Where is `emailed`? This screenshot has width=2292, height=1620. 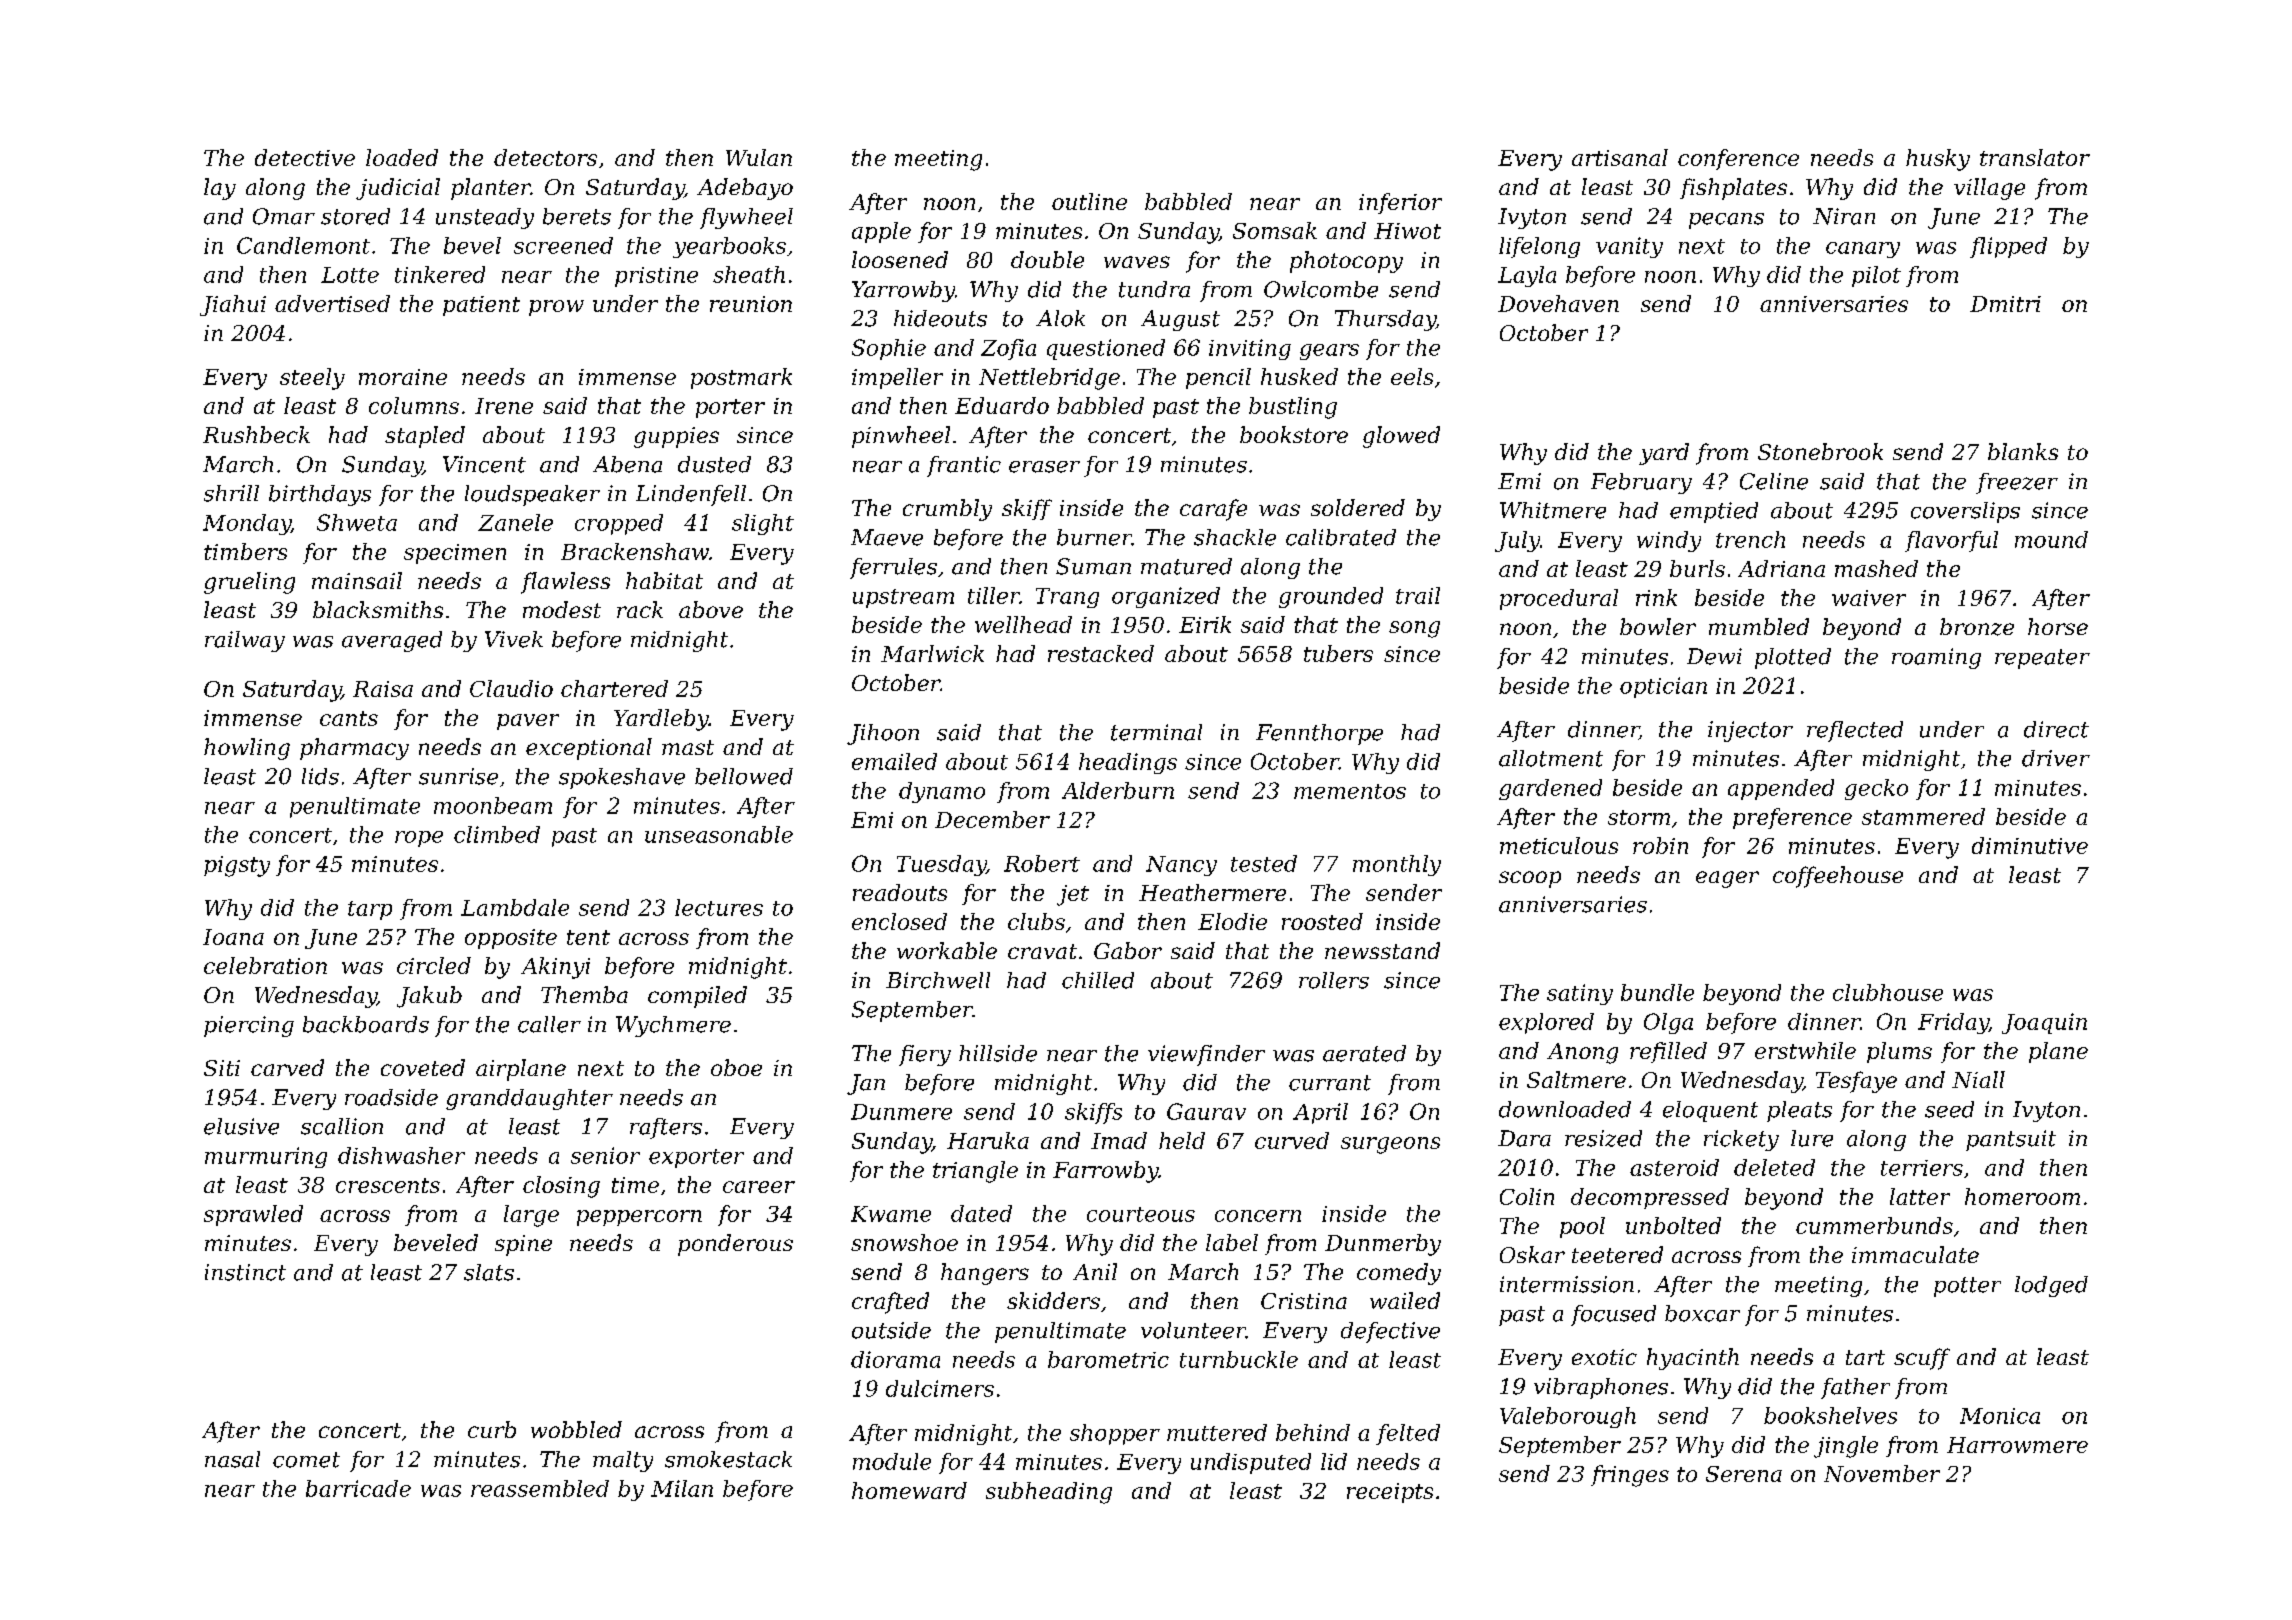
emailed is located at coordinates (894, 761).
